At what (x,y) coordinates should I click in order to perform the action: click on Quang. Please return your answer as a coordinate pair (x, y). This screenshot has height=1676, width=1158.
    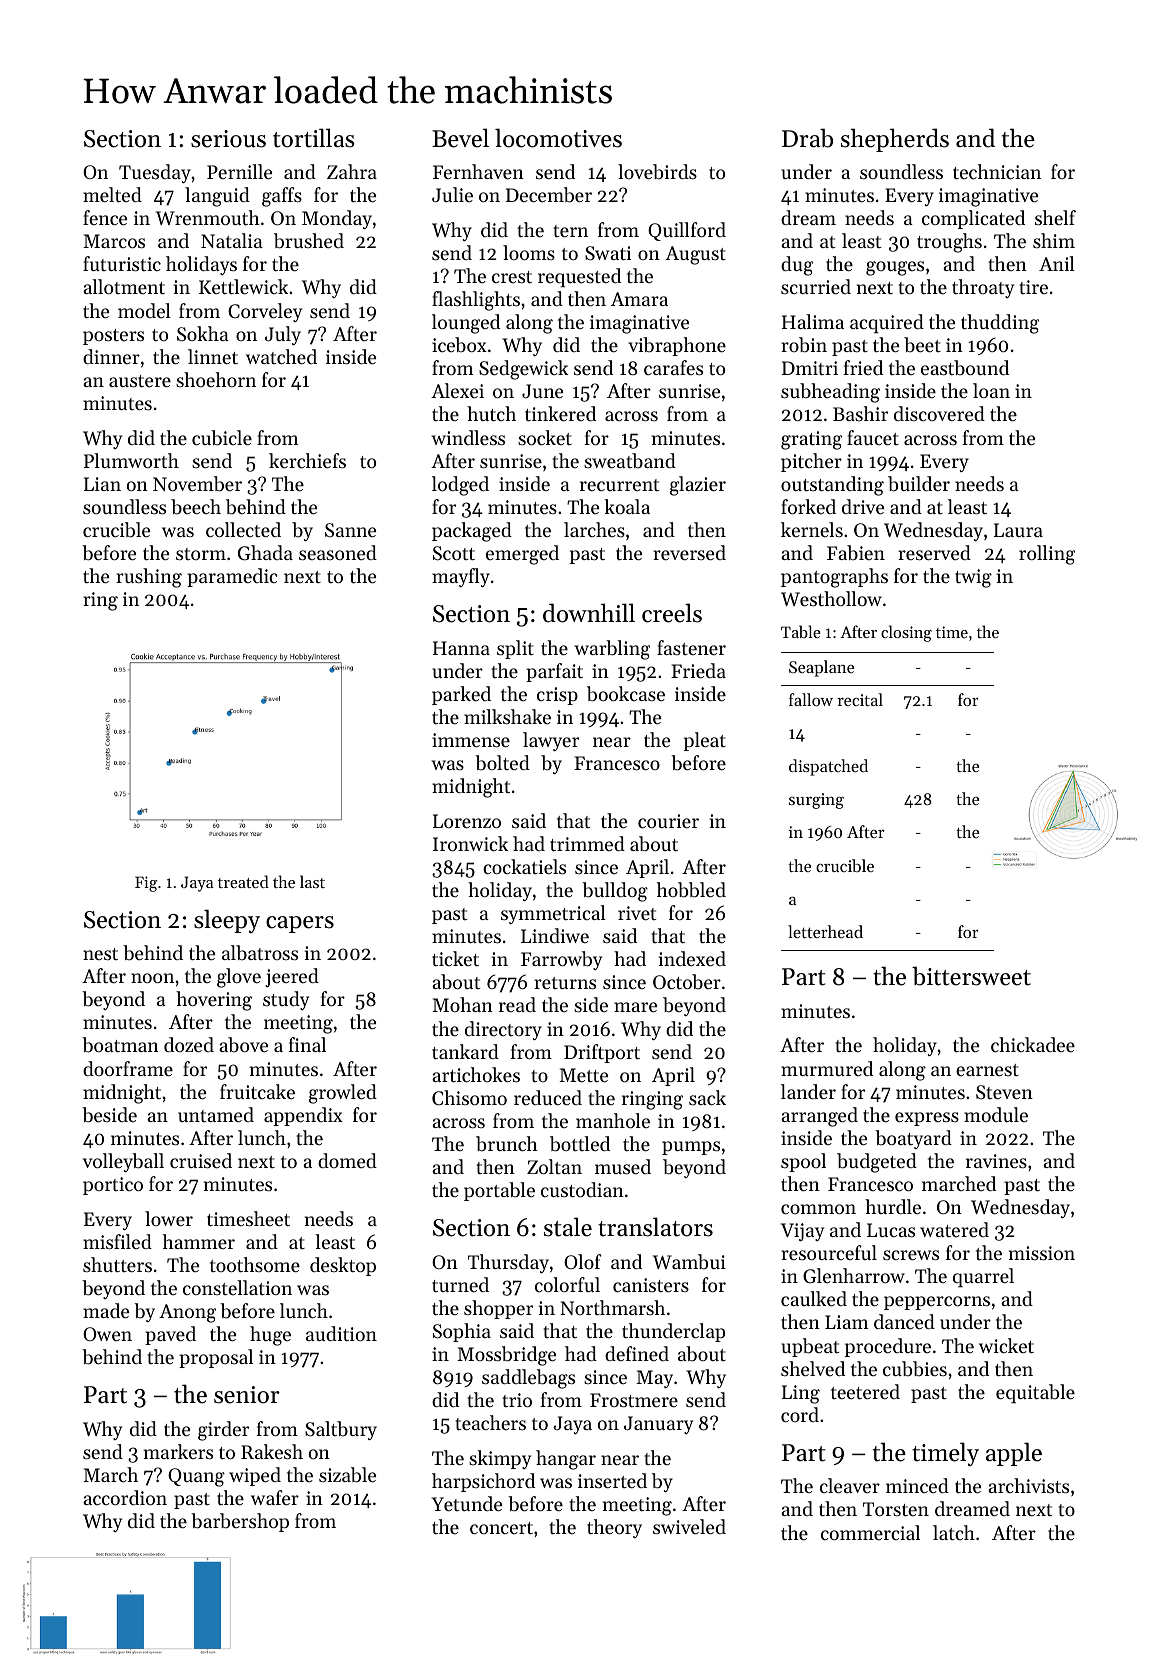
    Looking at the image, I should click on (196, 1477).
